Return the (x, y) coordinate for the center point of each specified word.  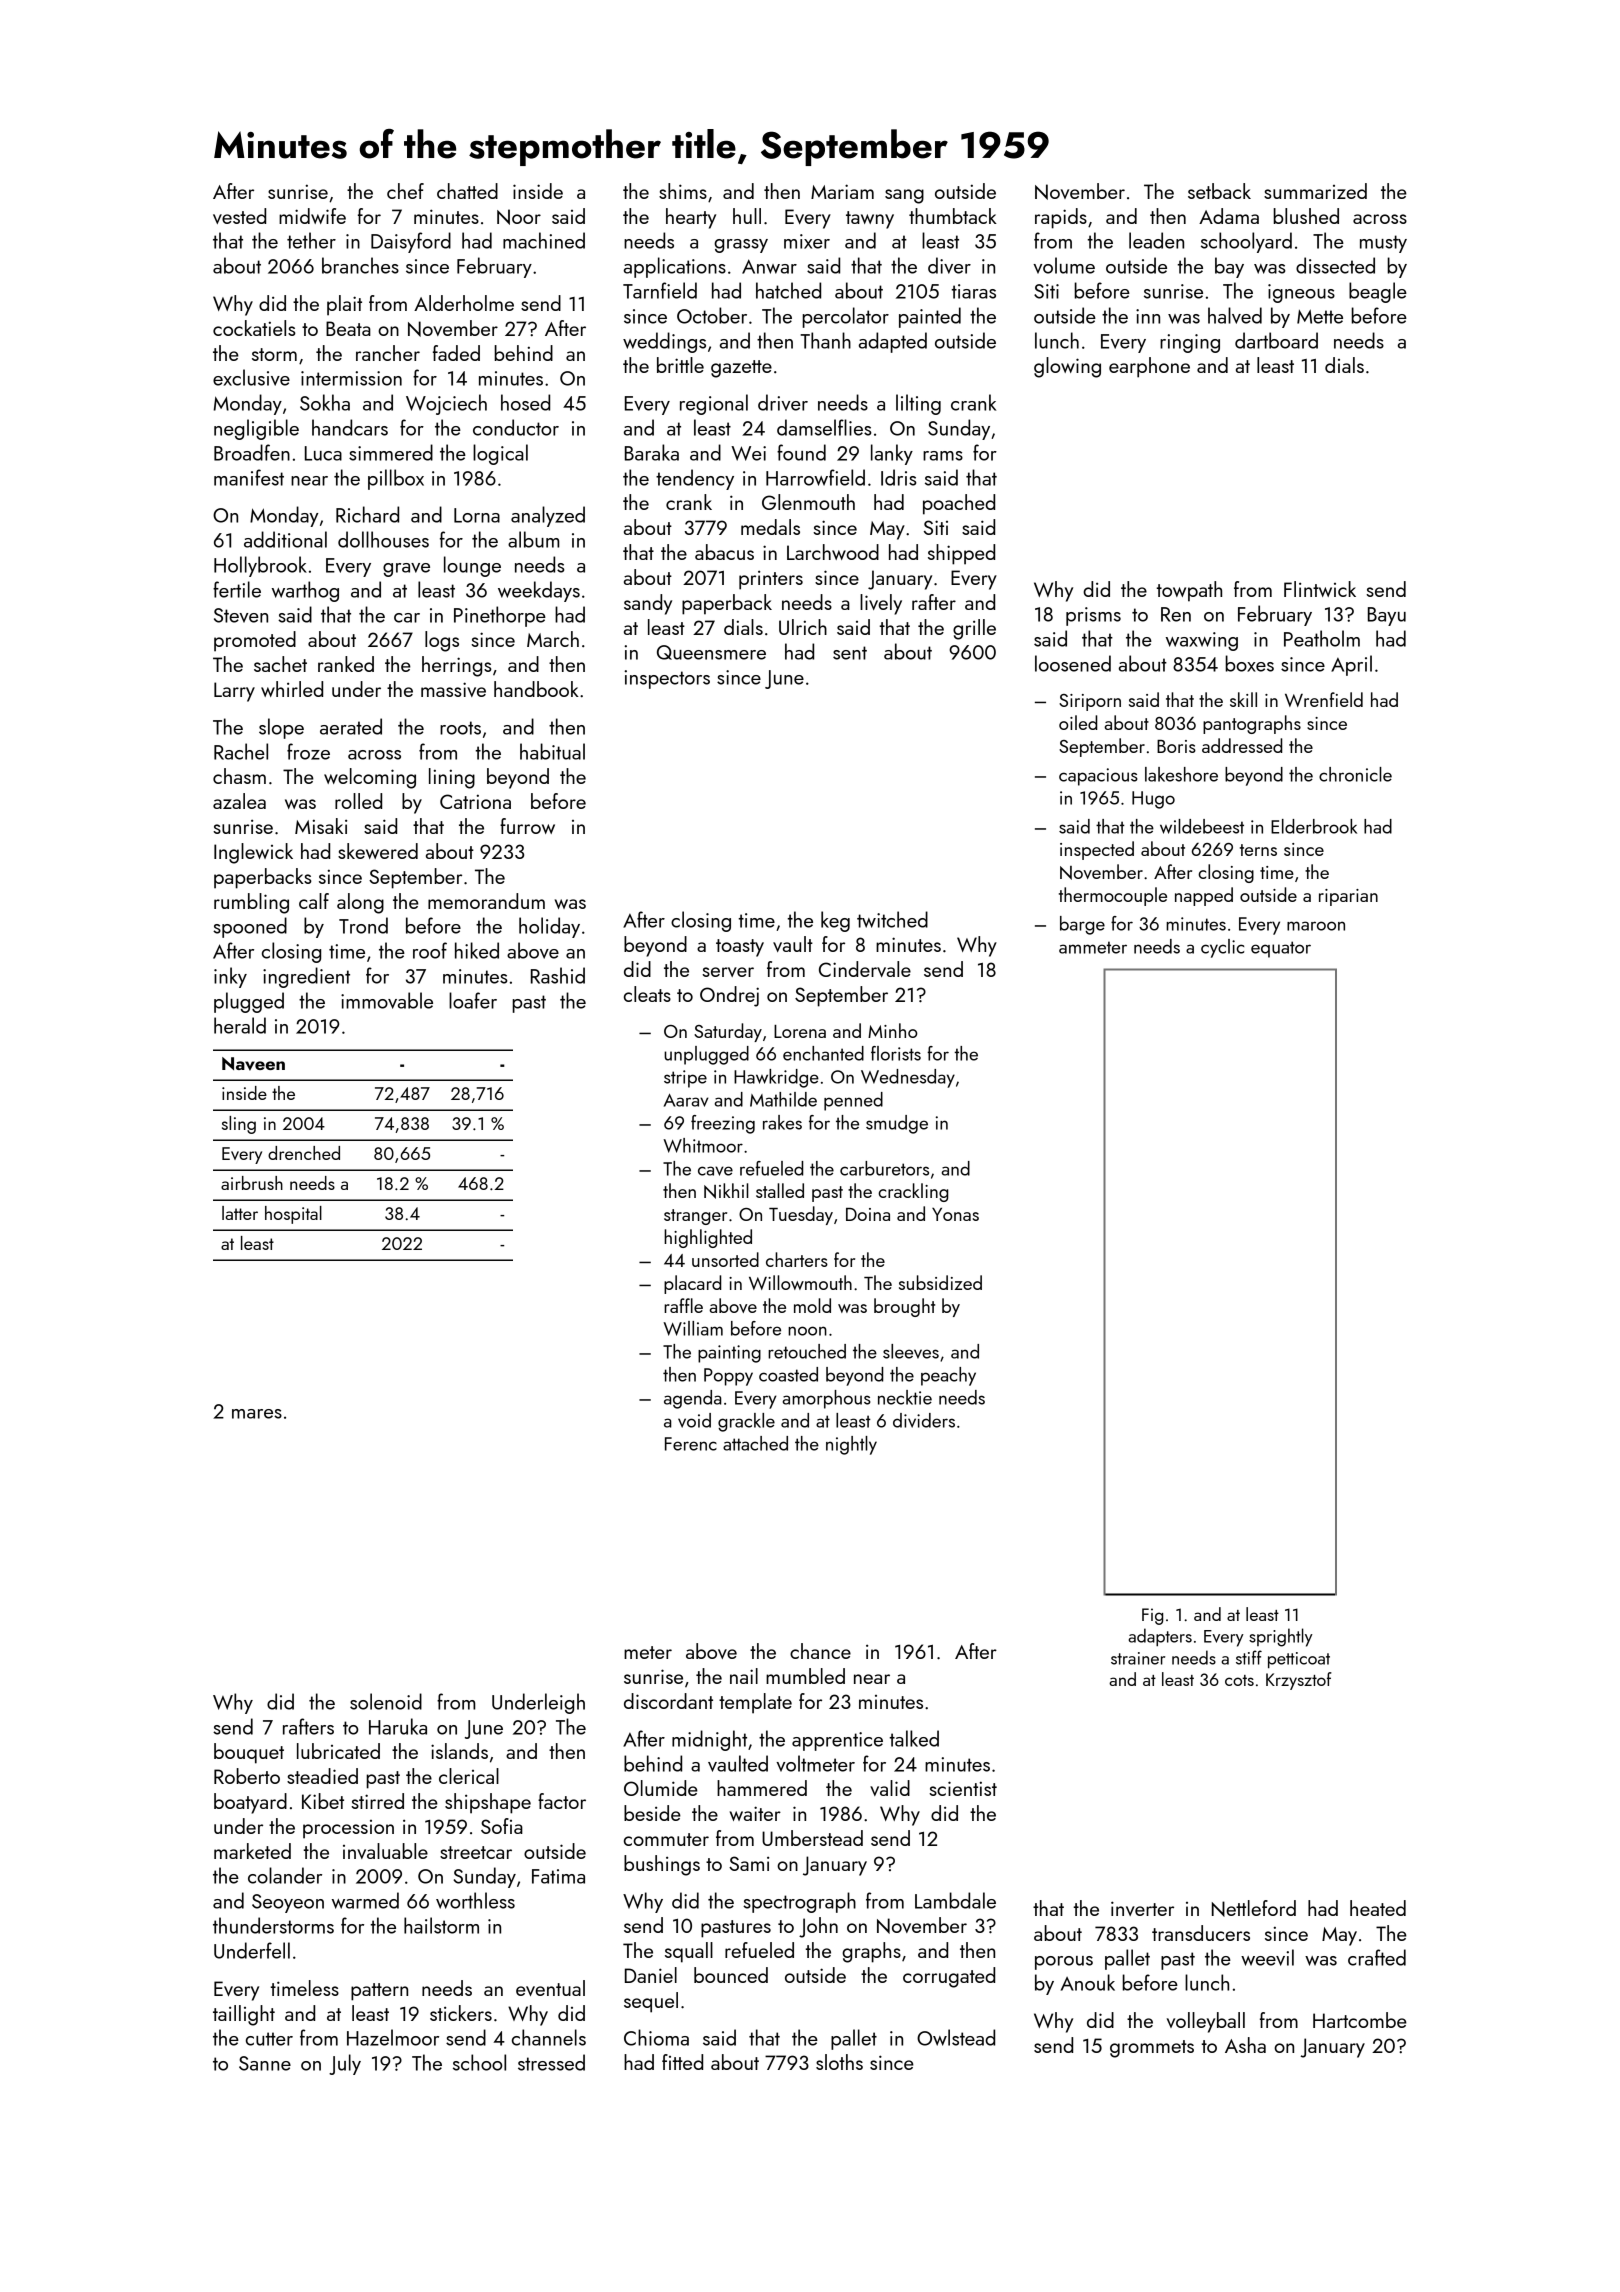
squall (689, 1952)
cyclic (1222, 948)
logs (442, 641)
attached (755, 1443)
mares (257, 1414)
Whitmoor (703, 1145)
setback (1219, 191)
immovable (387, 1000)
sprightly (1281, 1637)
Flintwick (1320, 589)
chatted (467, 191)
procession (348, 1829)
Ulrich (803, 627)
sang (904, 196)
